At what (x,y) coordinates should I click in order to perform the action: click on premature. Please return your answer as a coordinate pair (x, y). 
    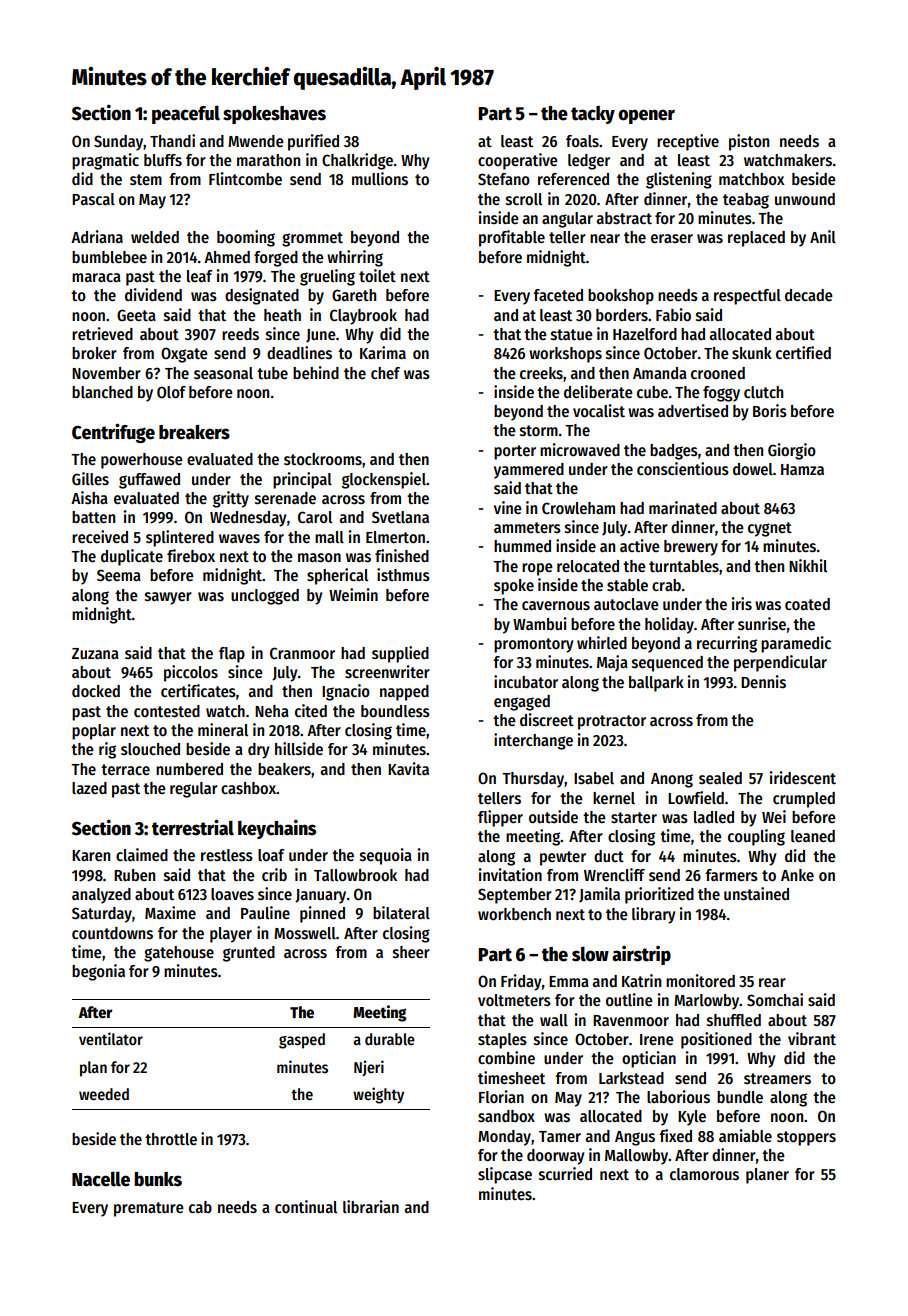
    Looking at the image, I should click on (149, 1209).
